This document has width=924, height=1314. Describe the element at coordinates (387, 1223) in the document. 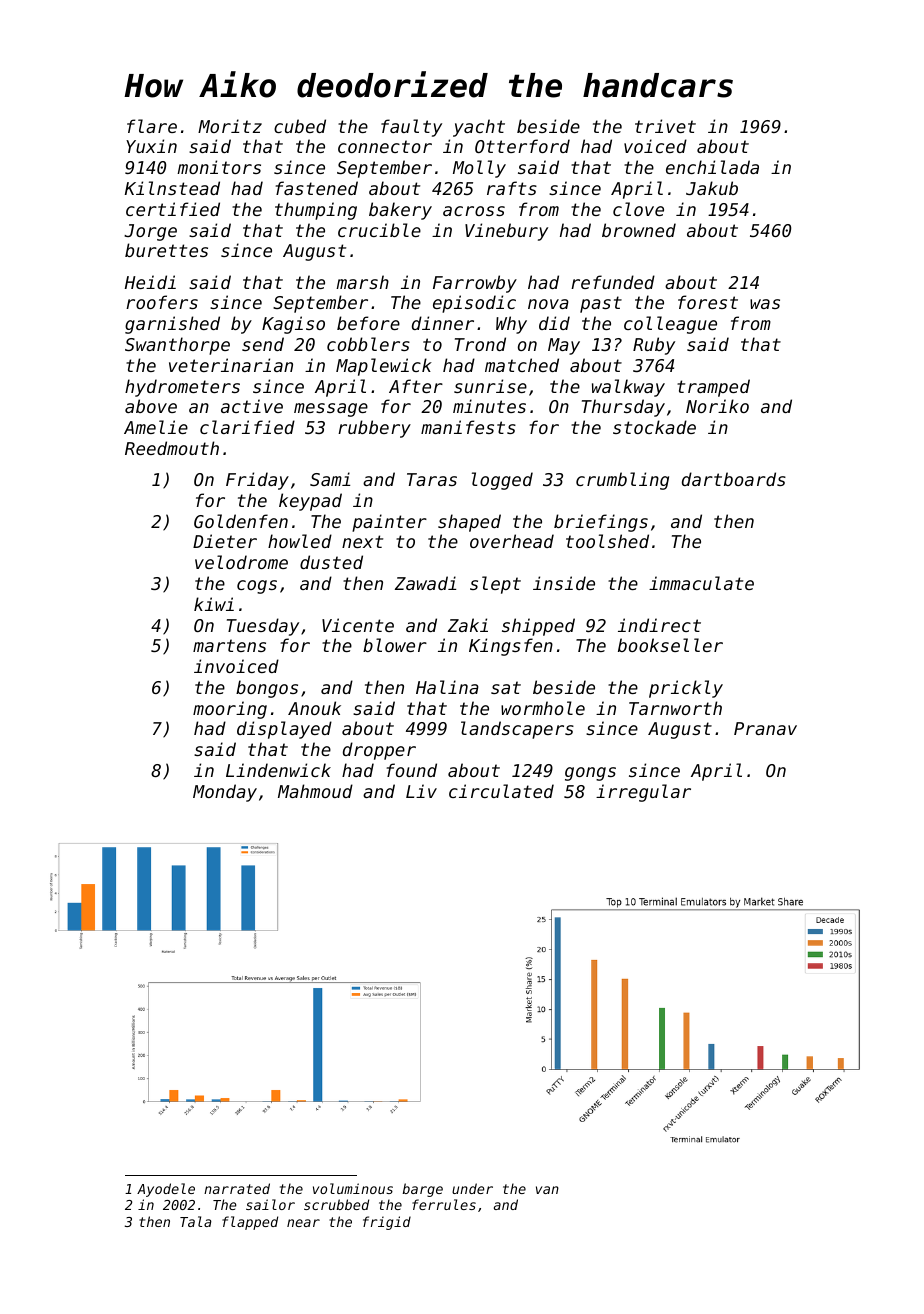

I see `frigid` at that location.
